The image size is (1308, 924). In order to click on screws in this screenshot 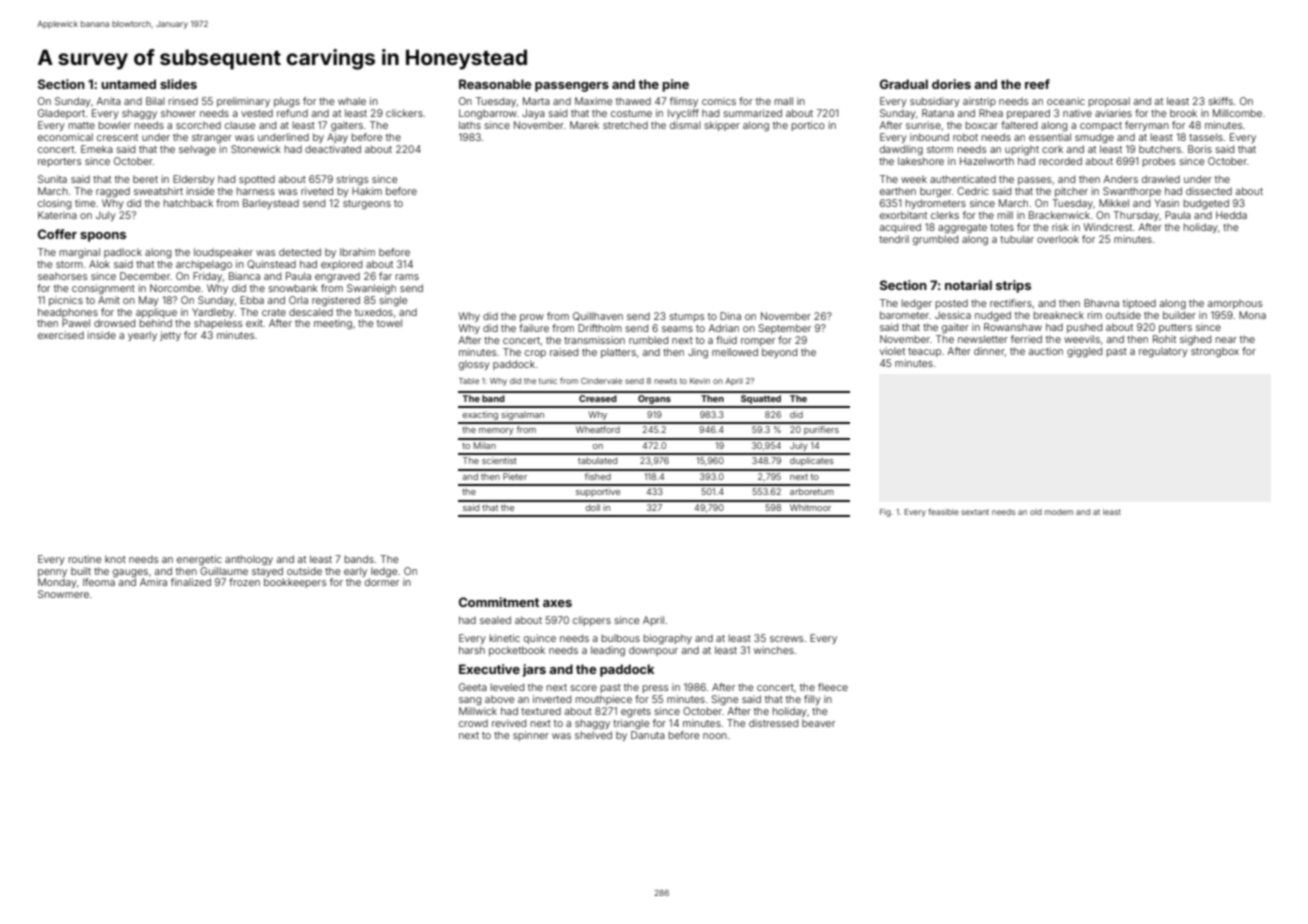, I will do `click(786, 639)`.
